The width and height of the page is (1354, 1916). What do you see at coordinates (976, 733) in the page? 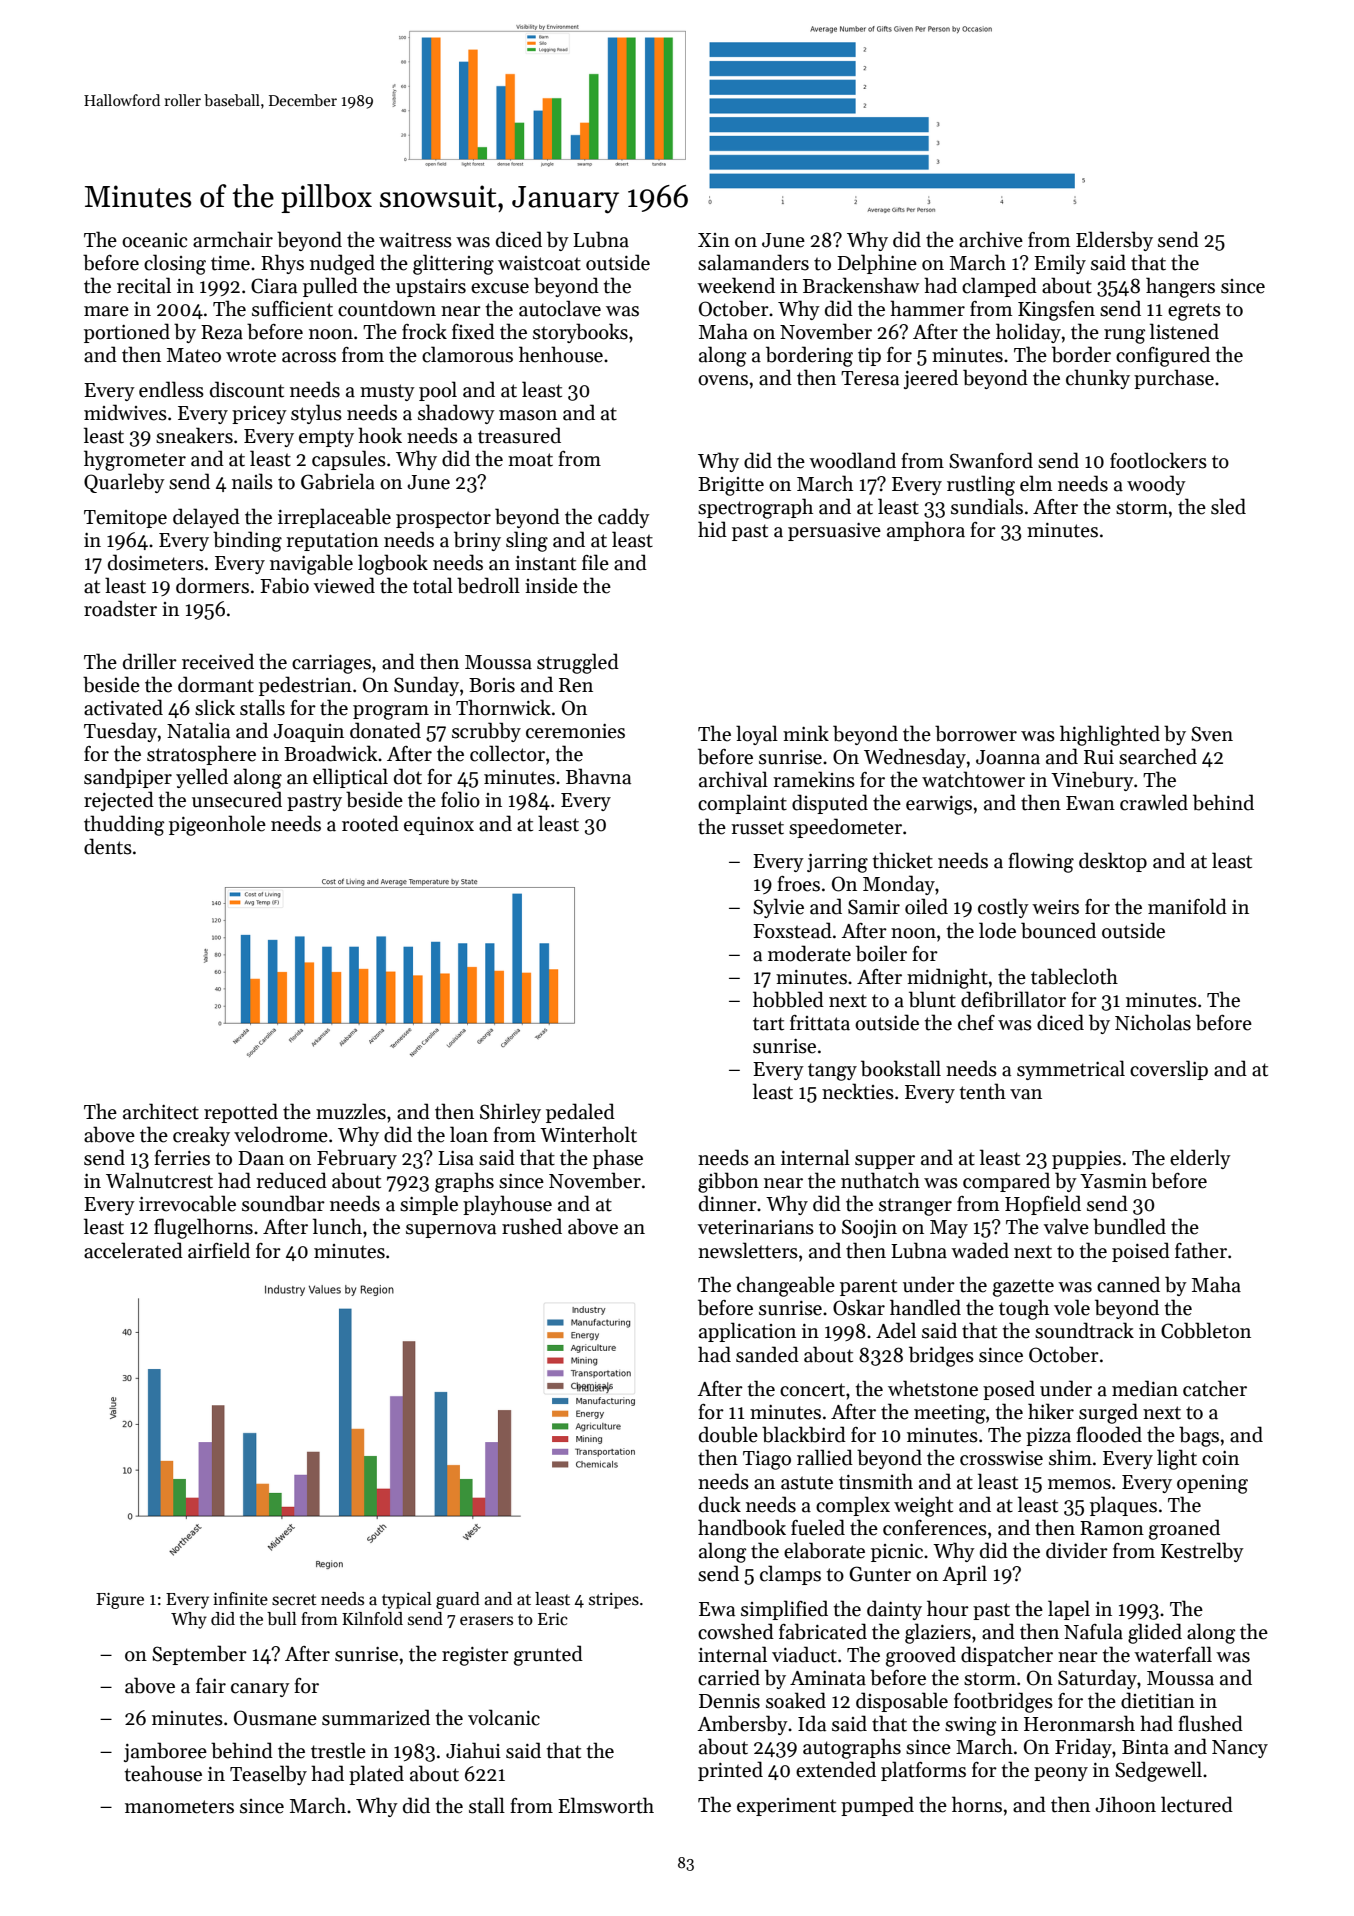
I see `borrower` at bounding box center [976, 733].
